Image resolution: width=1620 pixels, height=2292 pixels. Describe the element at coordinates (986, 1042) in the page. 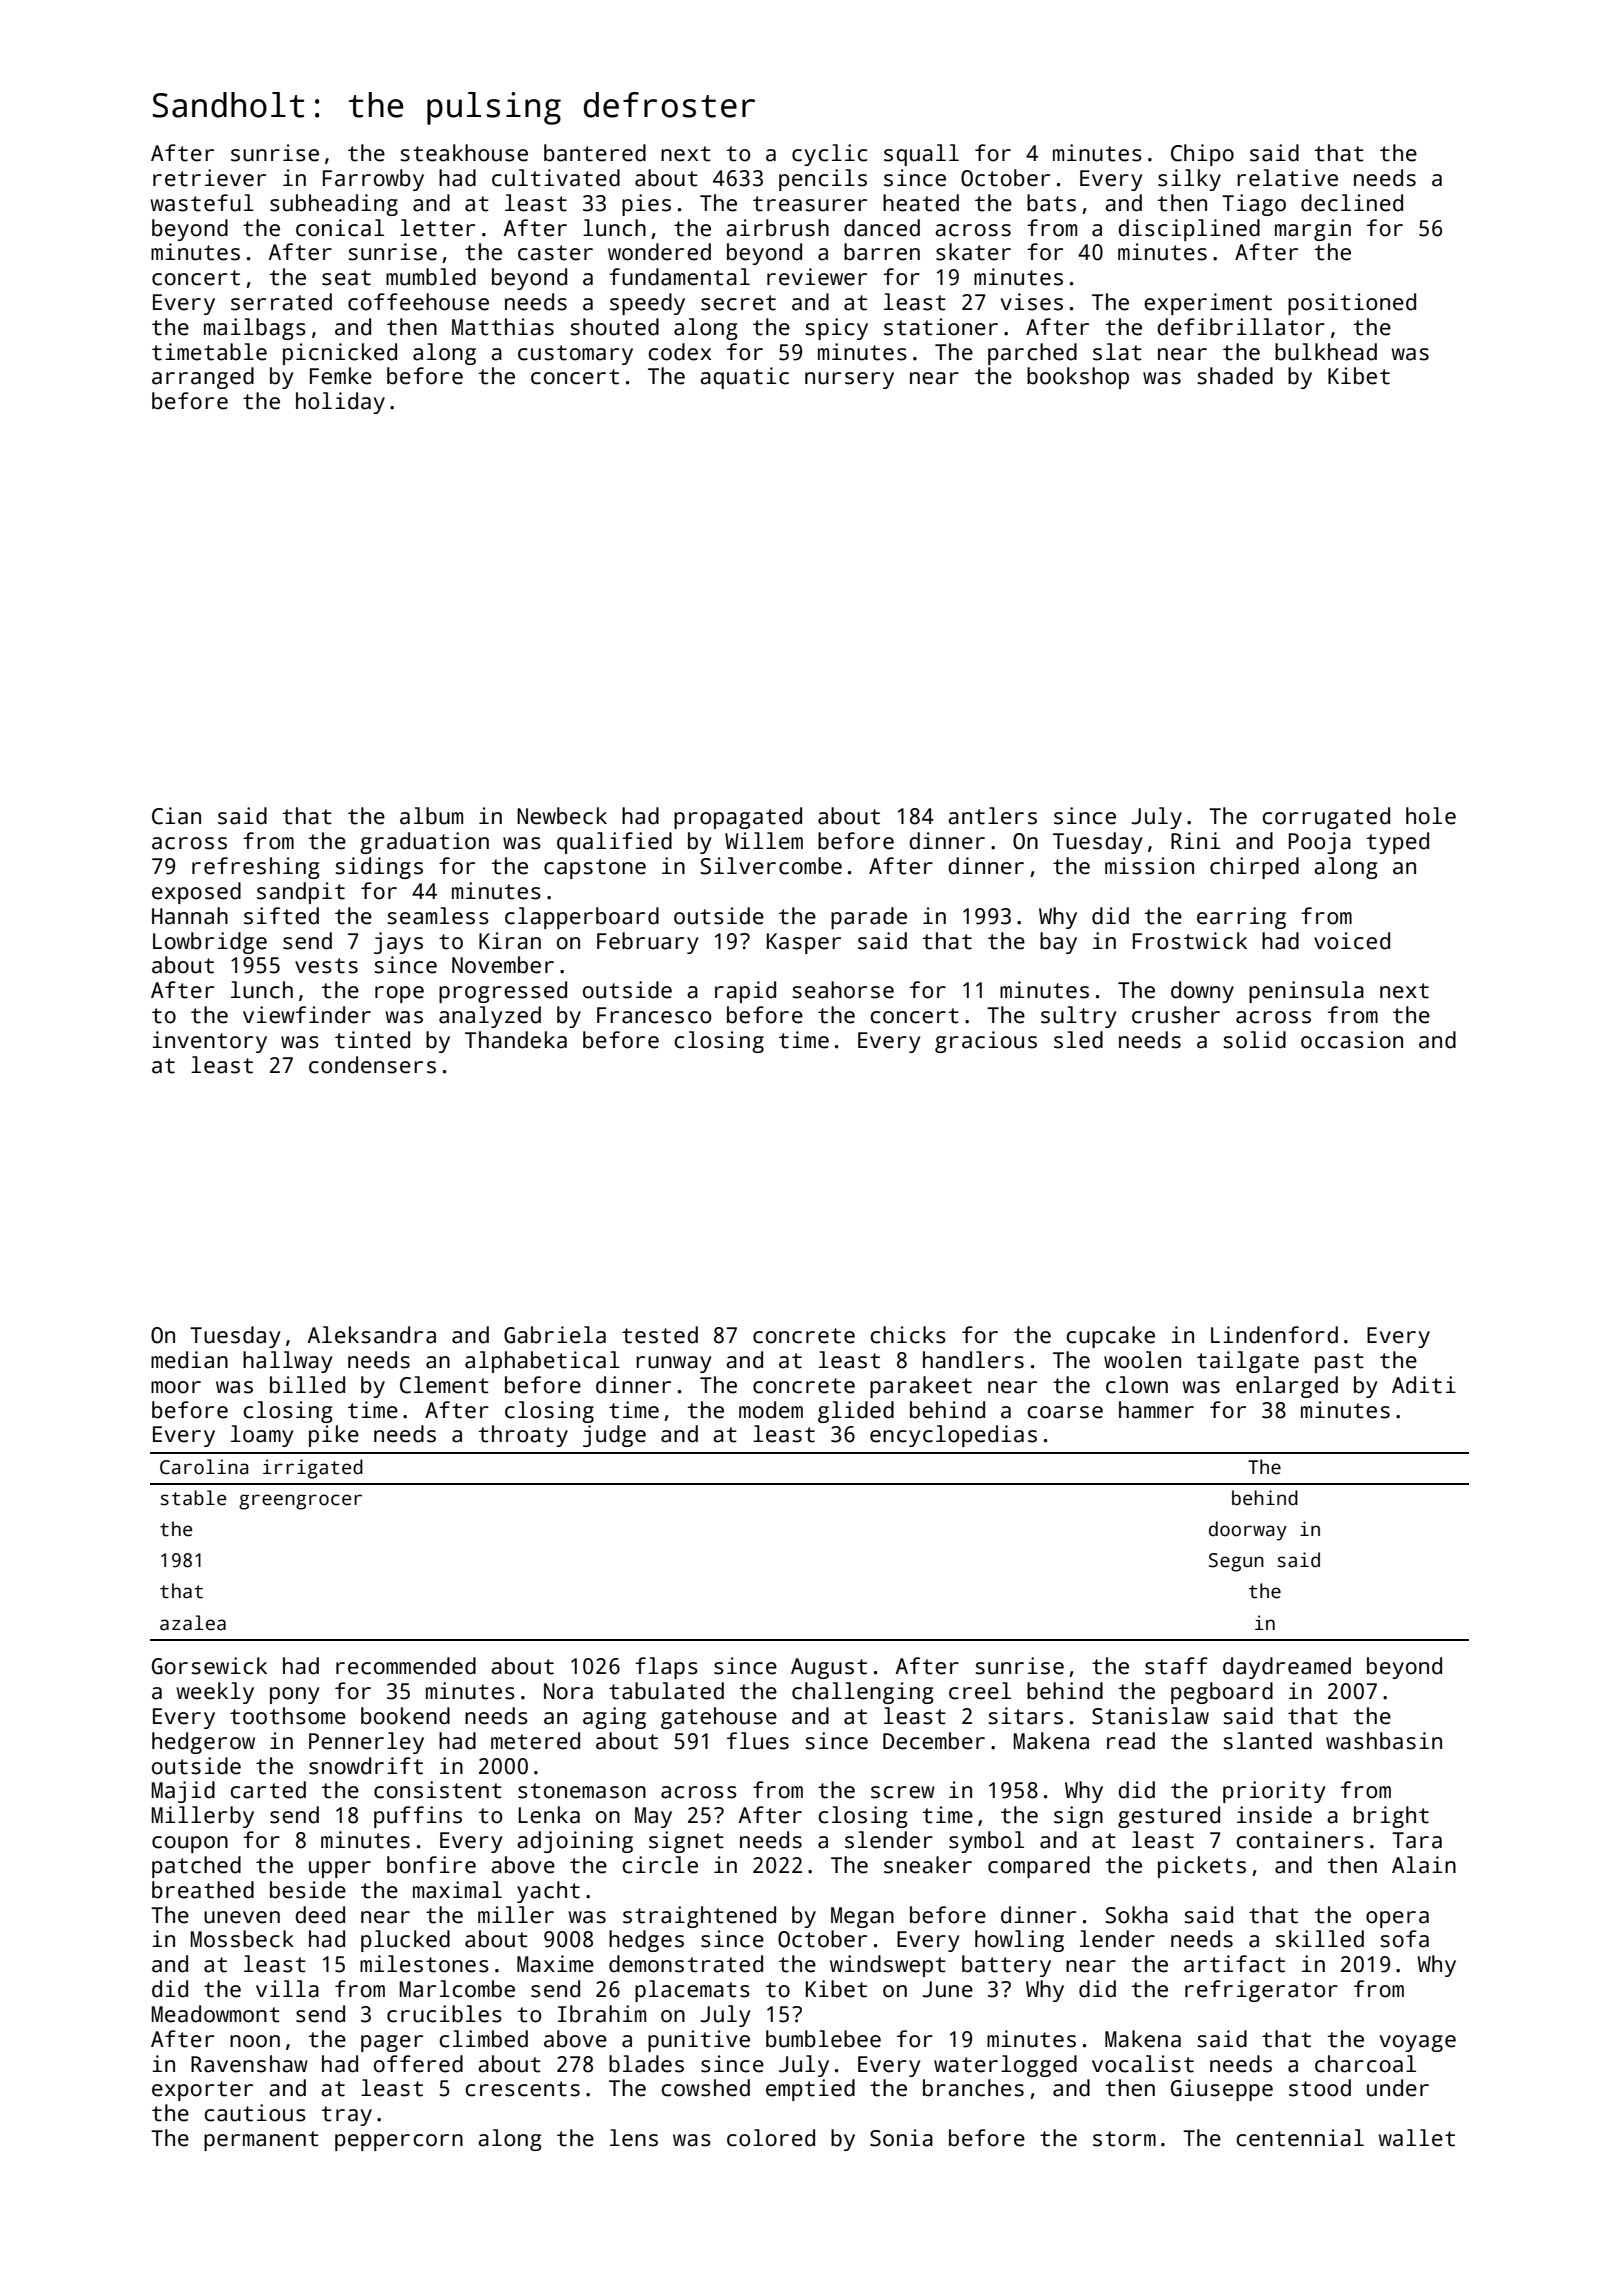

I see `gracious` at that location.
